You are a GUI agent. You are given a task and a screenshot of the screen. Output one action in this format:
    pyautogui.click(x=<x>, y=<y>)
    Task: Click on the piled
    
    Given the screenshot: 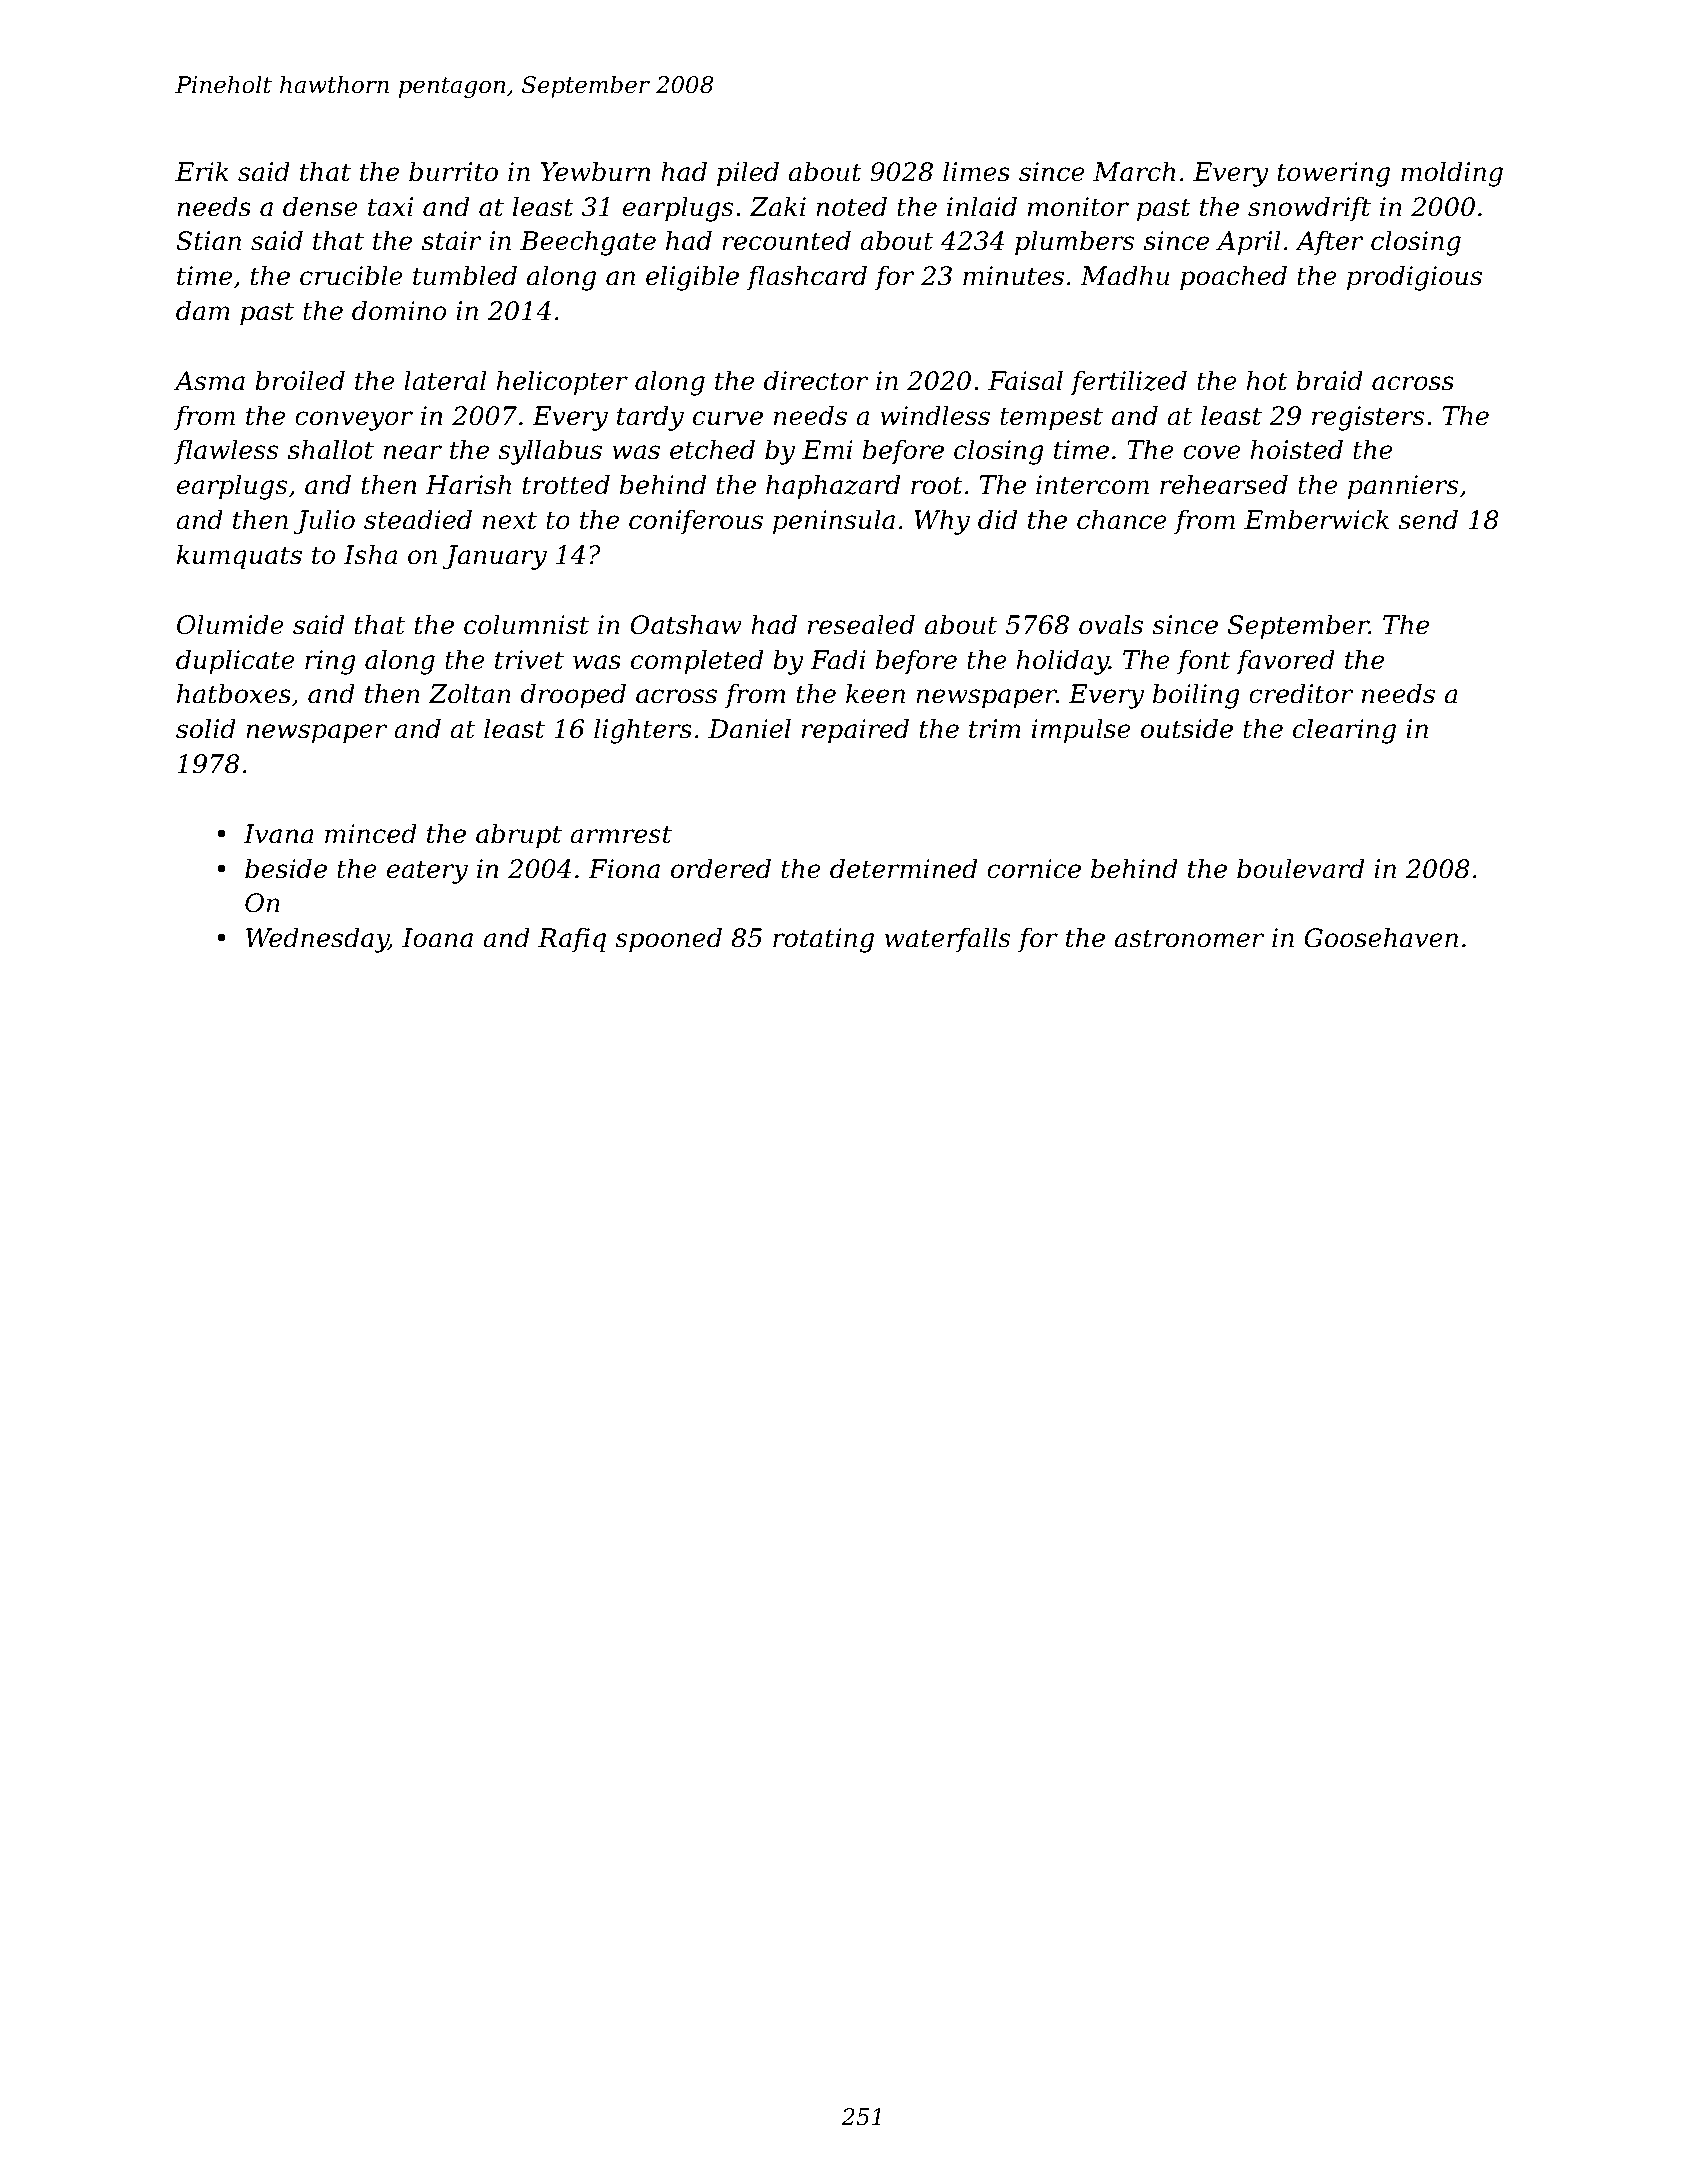 What is the action you would take?
    pyautogui.click(x=748, y=174)
